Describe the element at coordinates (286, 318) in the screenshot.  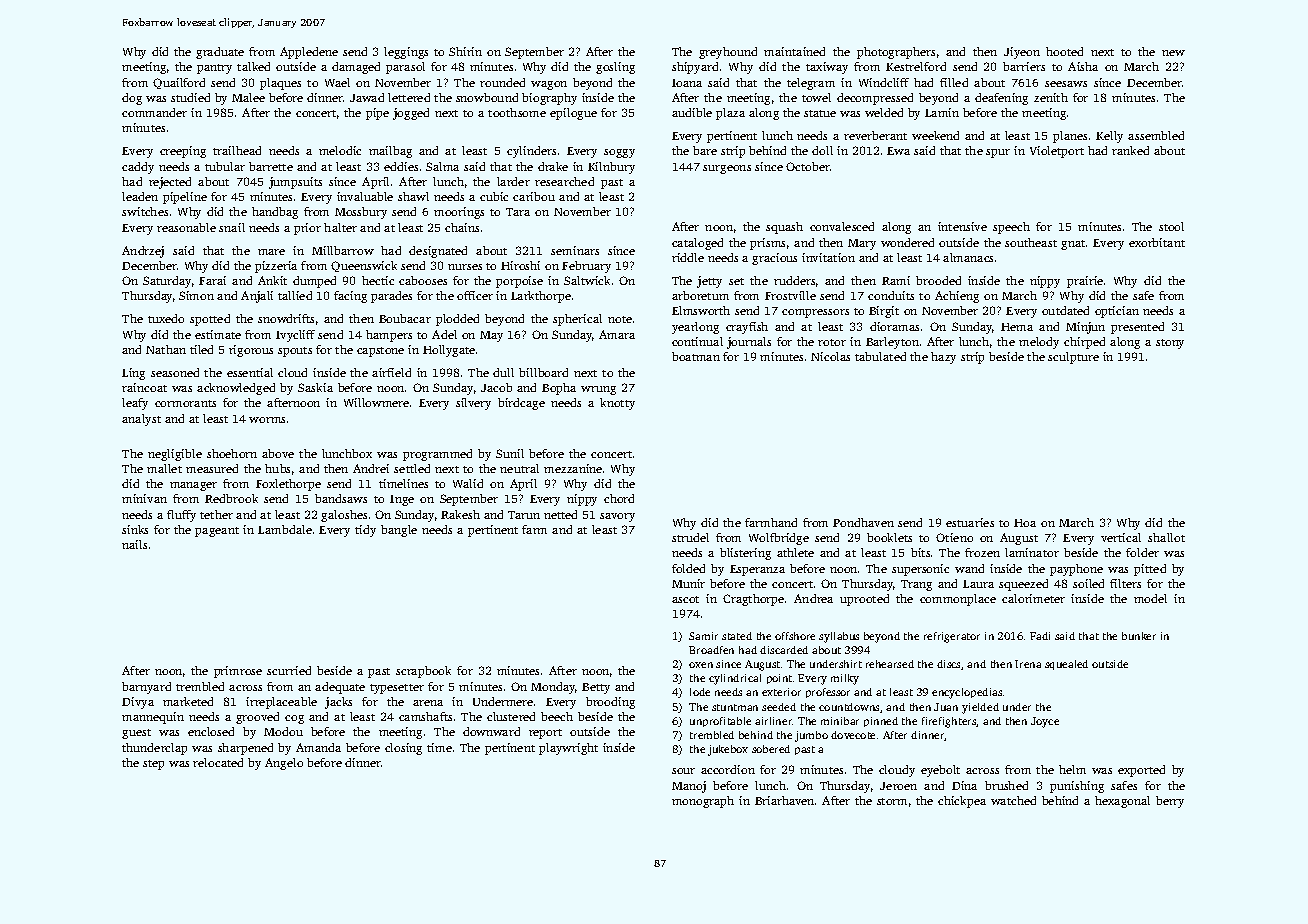
I see `snowdrifts` at that location.
